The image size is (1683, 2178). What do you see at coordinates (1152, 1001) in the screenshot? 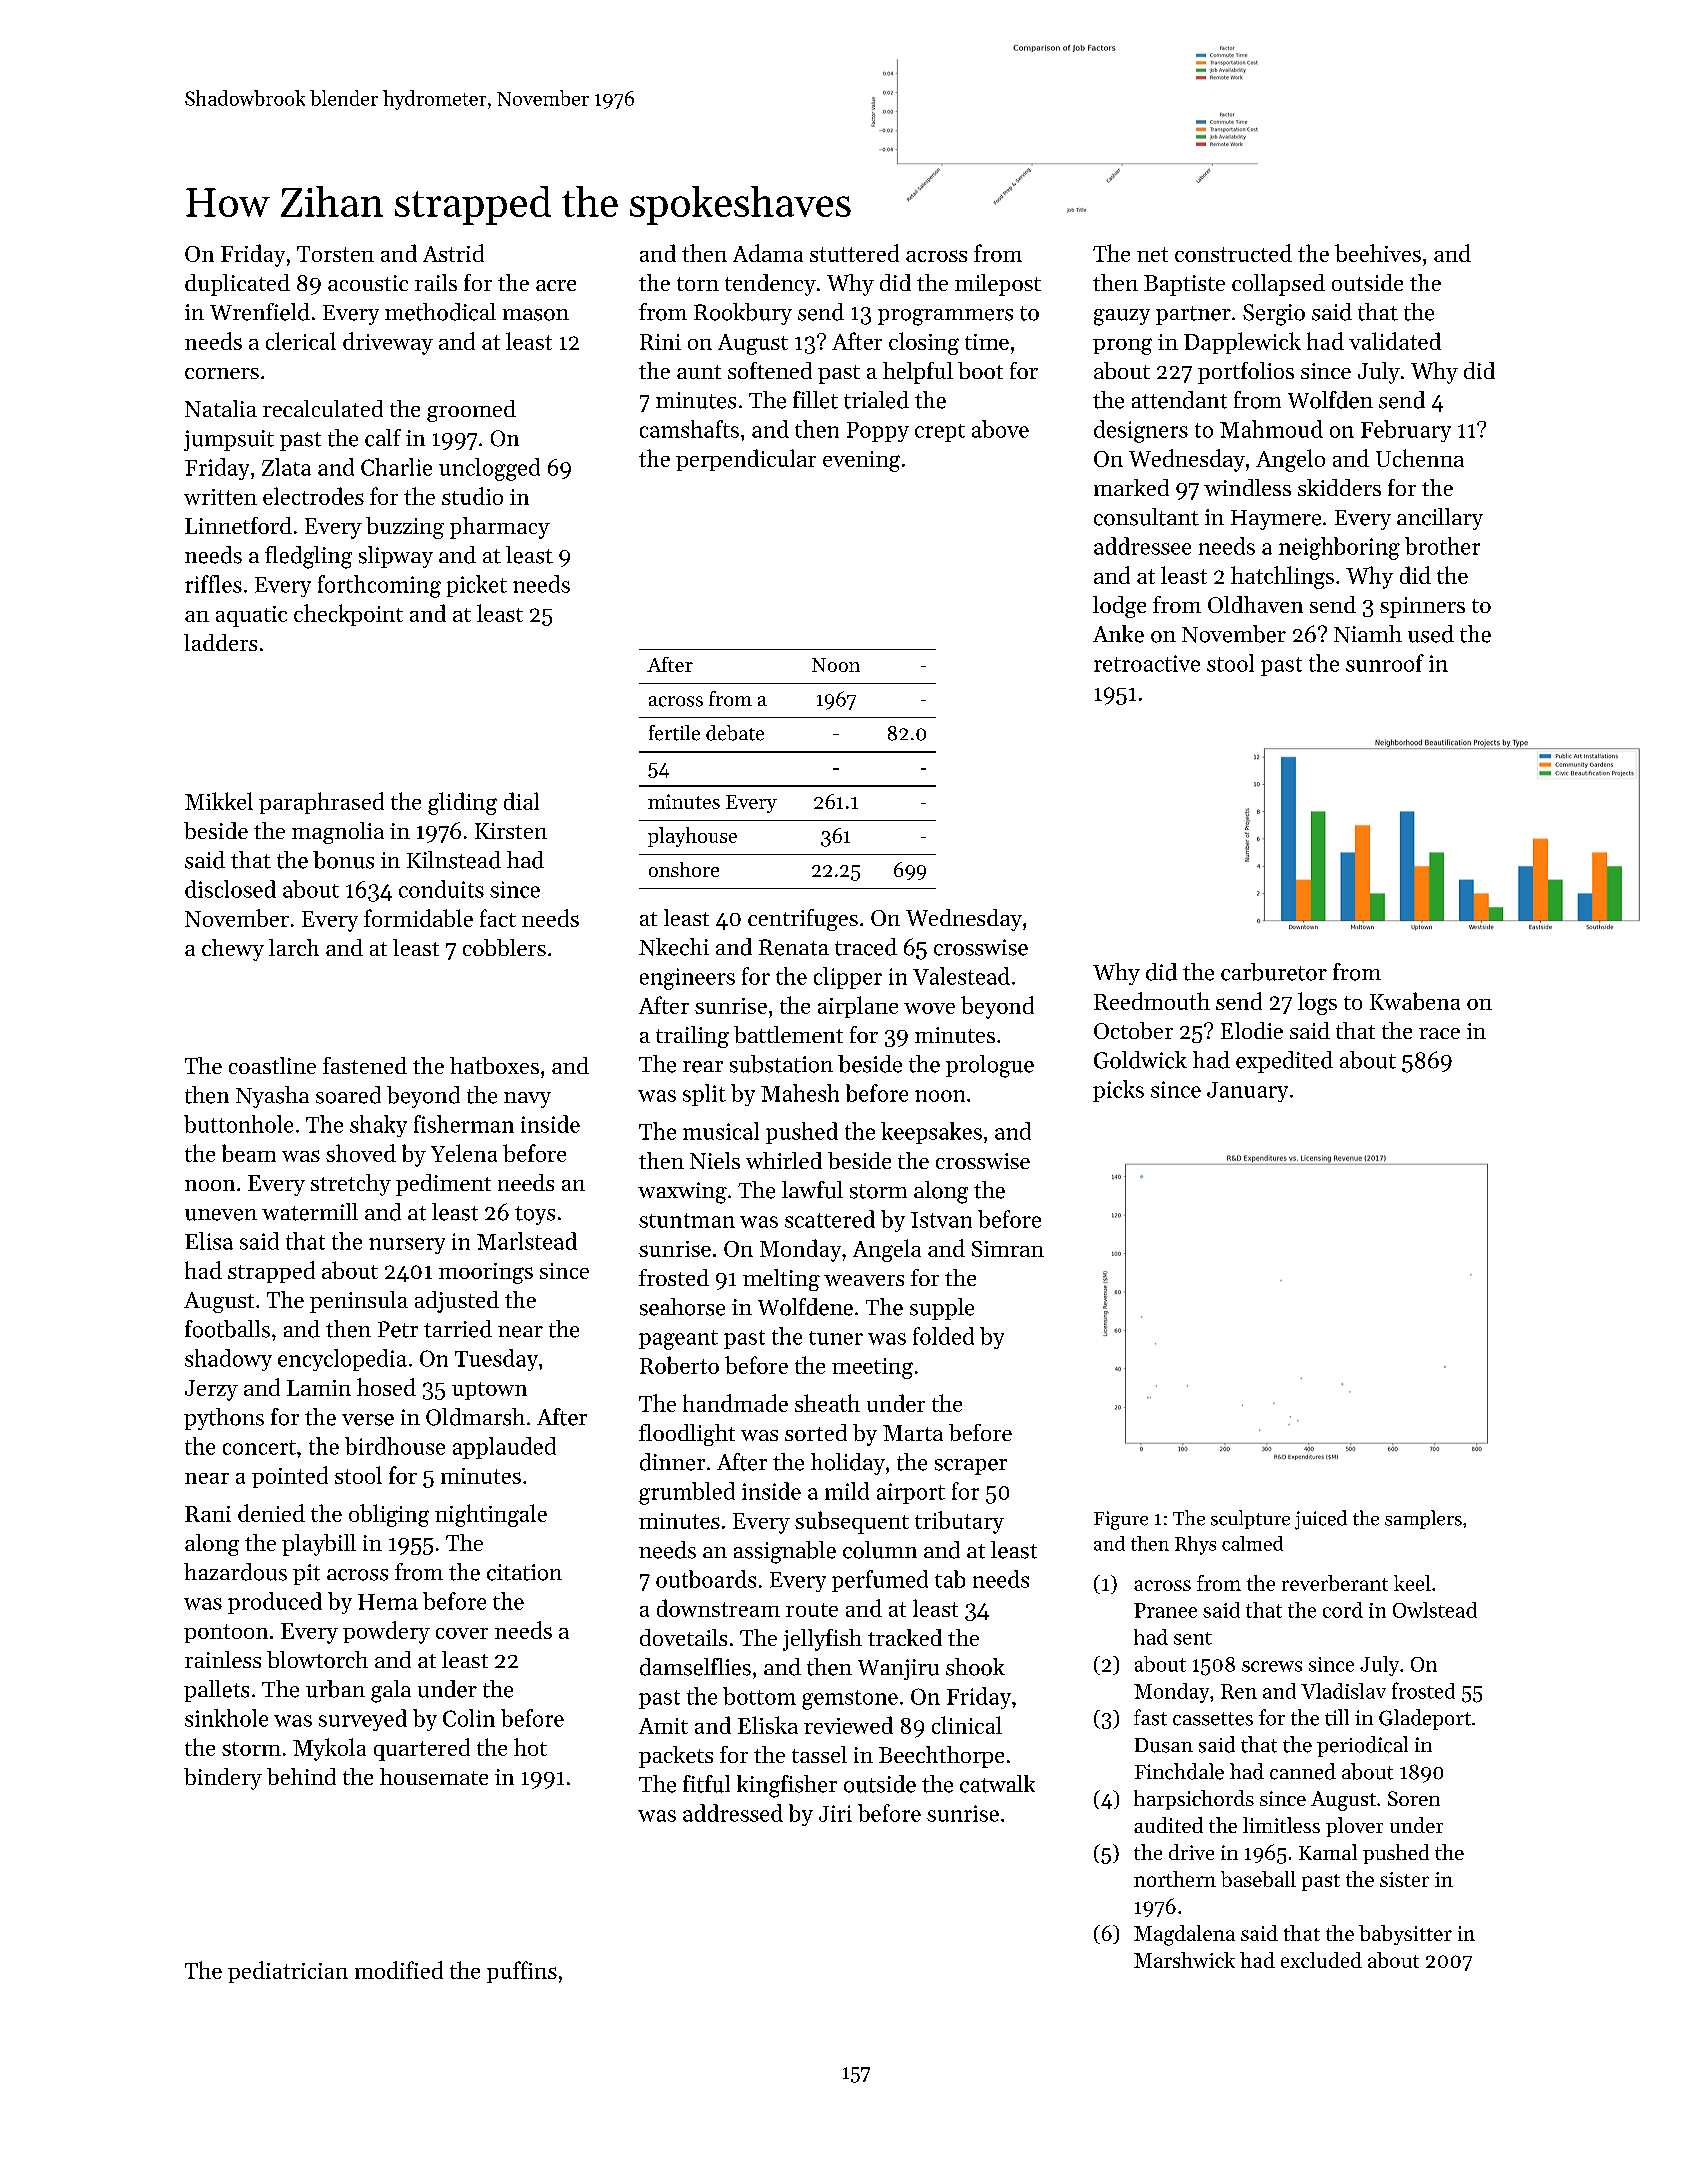
I see `Reedmouth` at bounding box center [1152, 1001].
